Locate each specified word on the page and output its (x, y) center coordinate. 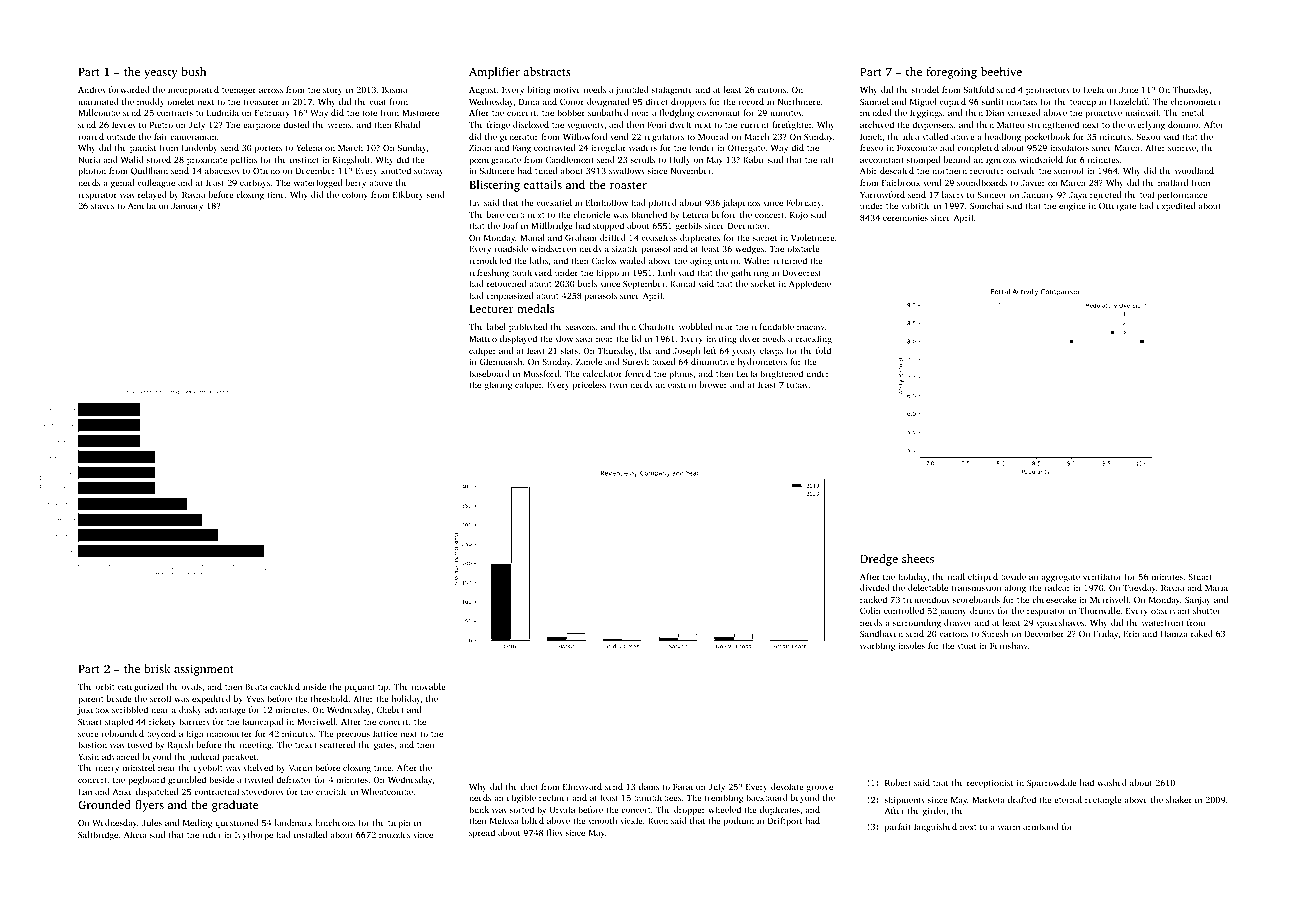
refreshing (489, 273)
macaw (811, 327)
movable (428, 686)
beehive (1001, 71)
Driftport (785, 821)
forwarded (129, 89)
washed (1112, 782)
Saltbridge (98, 835)
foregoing (951, 73)
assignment (204, 670)
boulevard (532, 272)
